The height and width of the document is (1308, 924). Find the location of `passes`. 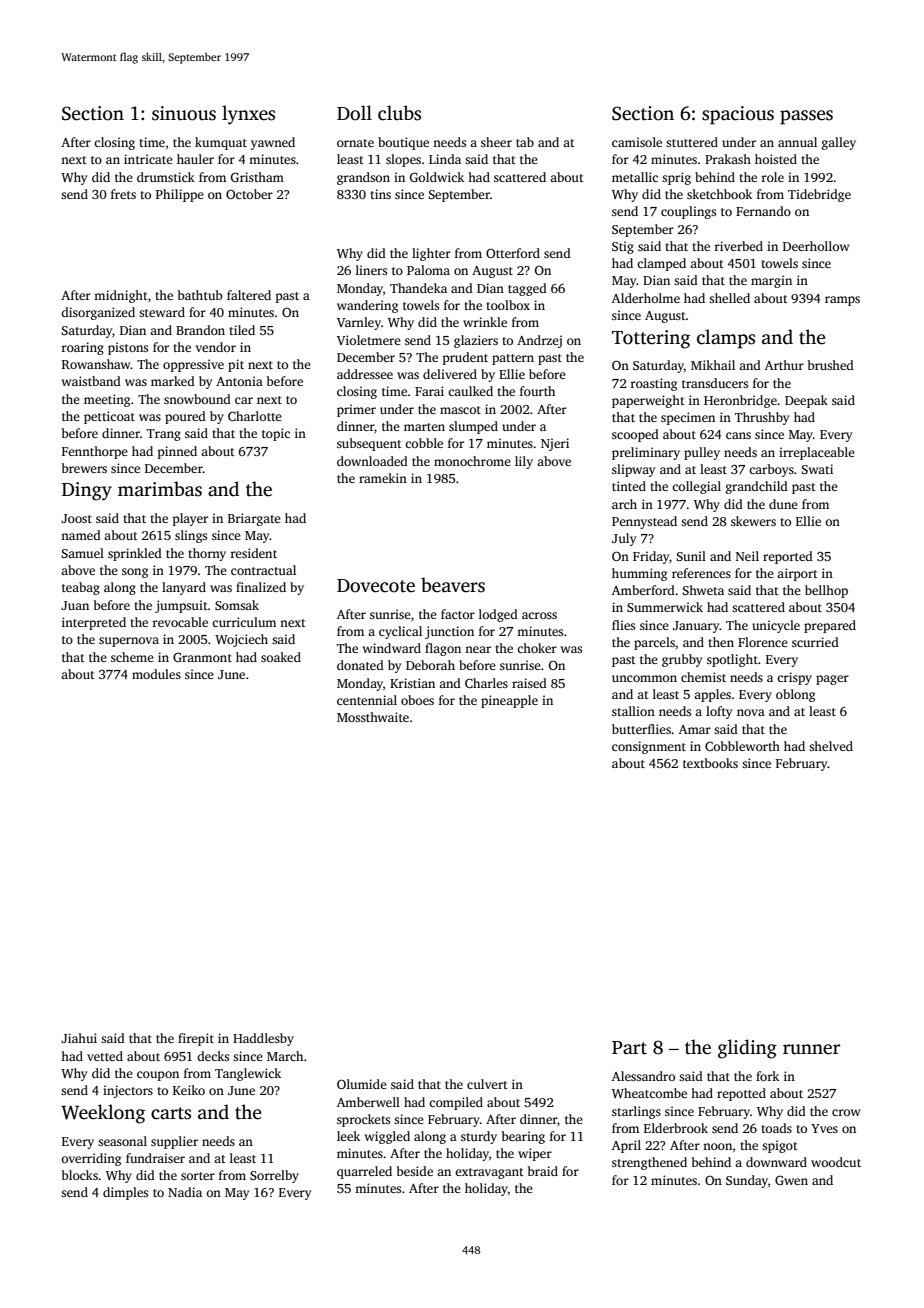

passes is located at coordinates (806, 117).
